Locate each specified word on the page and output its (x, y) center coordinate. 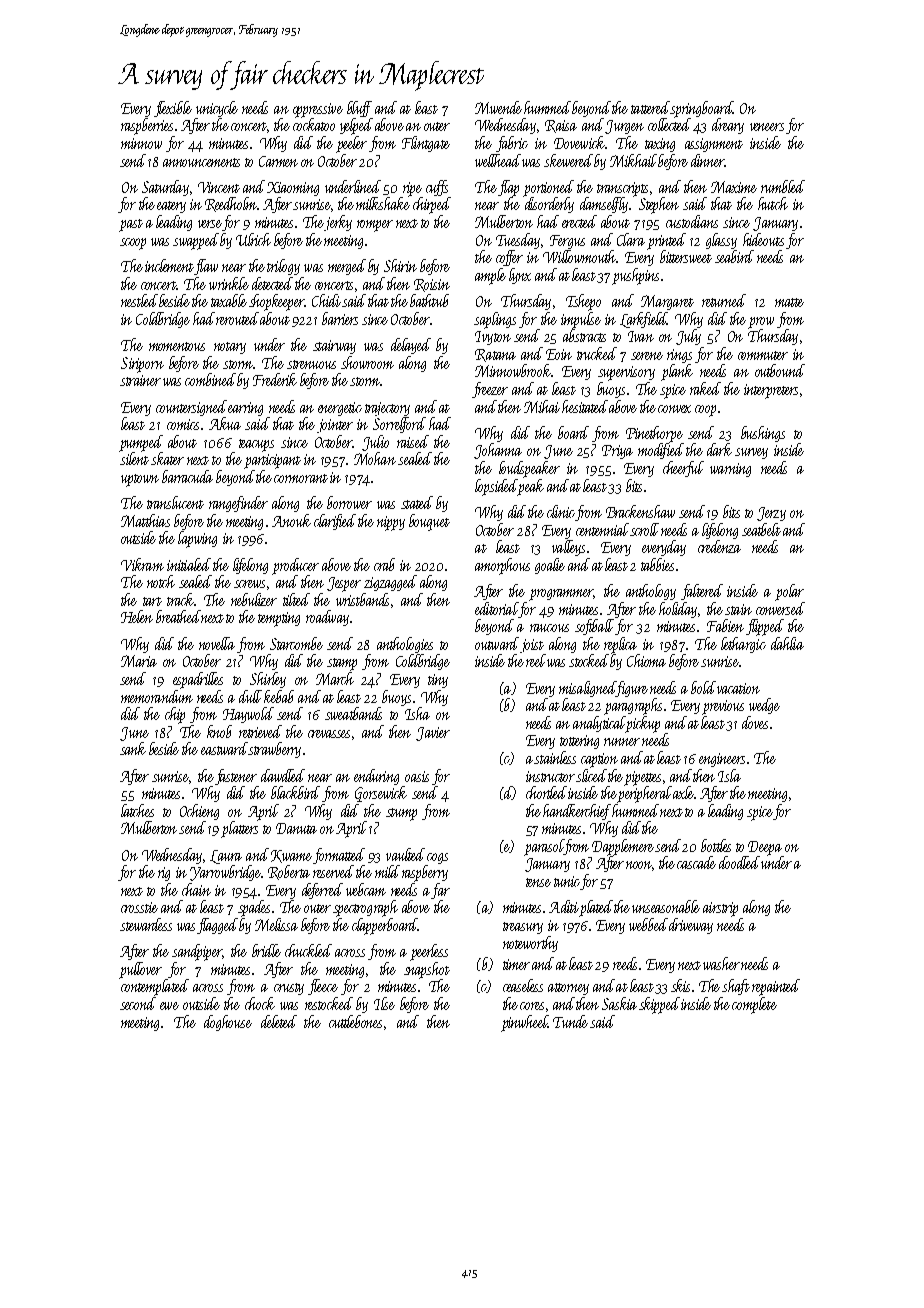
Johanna (498, 451)
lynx (520, 276)
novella (217, 643)
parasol (544, 847)
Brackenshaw (640, 511)
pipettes (642, 778)
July (688, 337)
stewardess (146, 924)
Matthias (145, 520)
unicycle (217, 109)
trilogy (283, 267)
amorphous (502, 566)
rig (164, 874)
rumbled (783, 186)
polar (789, 592)
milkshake (383, 203)
